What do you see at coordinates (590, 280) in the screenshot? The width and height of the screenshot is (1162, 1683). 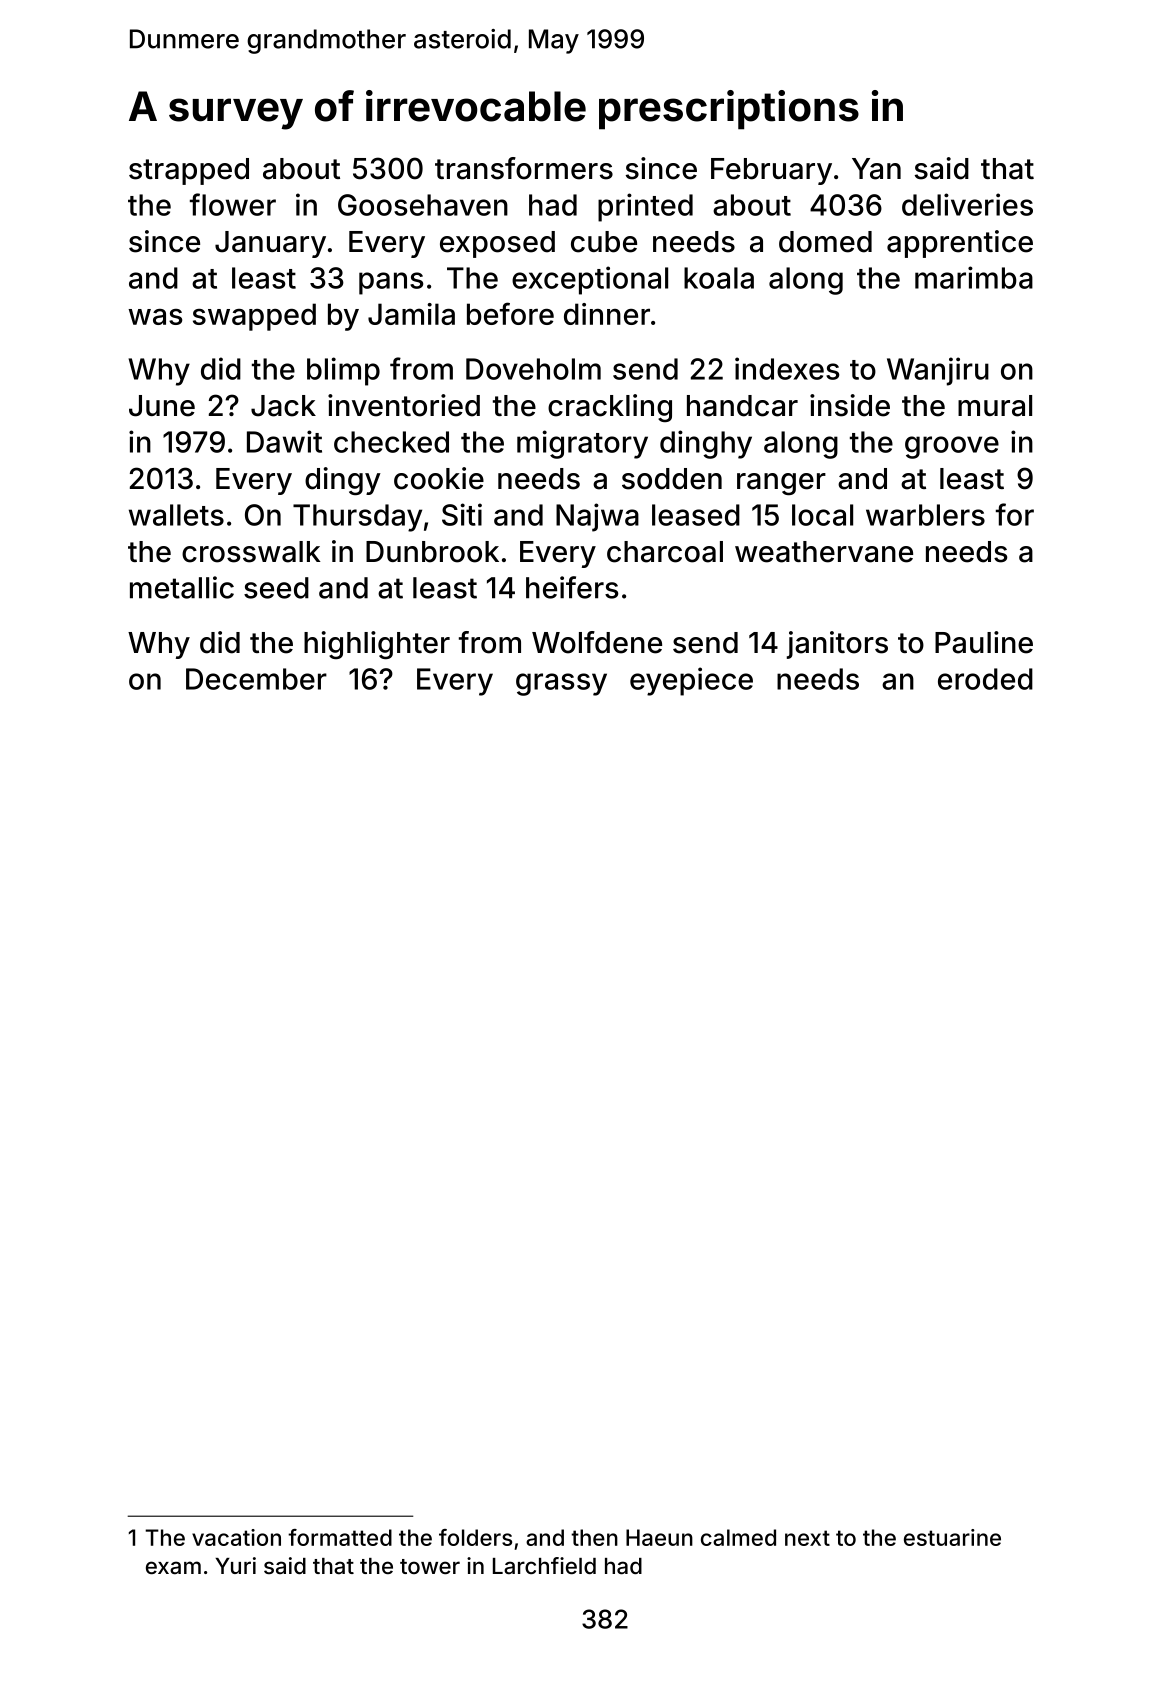 I see `exceptional` at bounding box center [590, 280].
